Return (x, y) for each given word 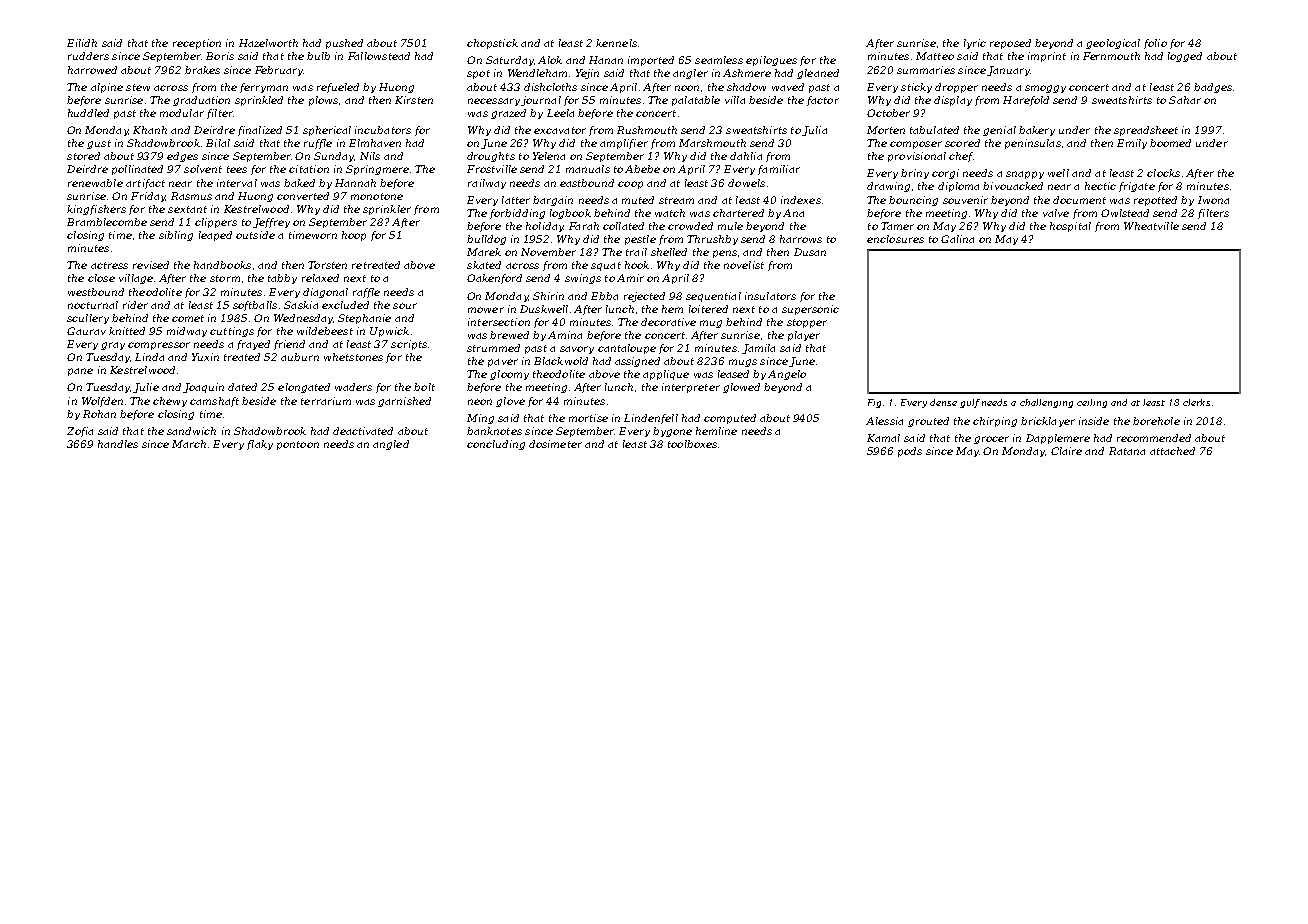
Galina (957, 239)
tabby (282, 279)
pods (910, 452)
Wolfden (102, 402)
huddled (88, 113)
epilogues (771, 61)
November (548, 252)
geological (1113, 44)
